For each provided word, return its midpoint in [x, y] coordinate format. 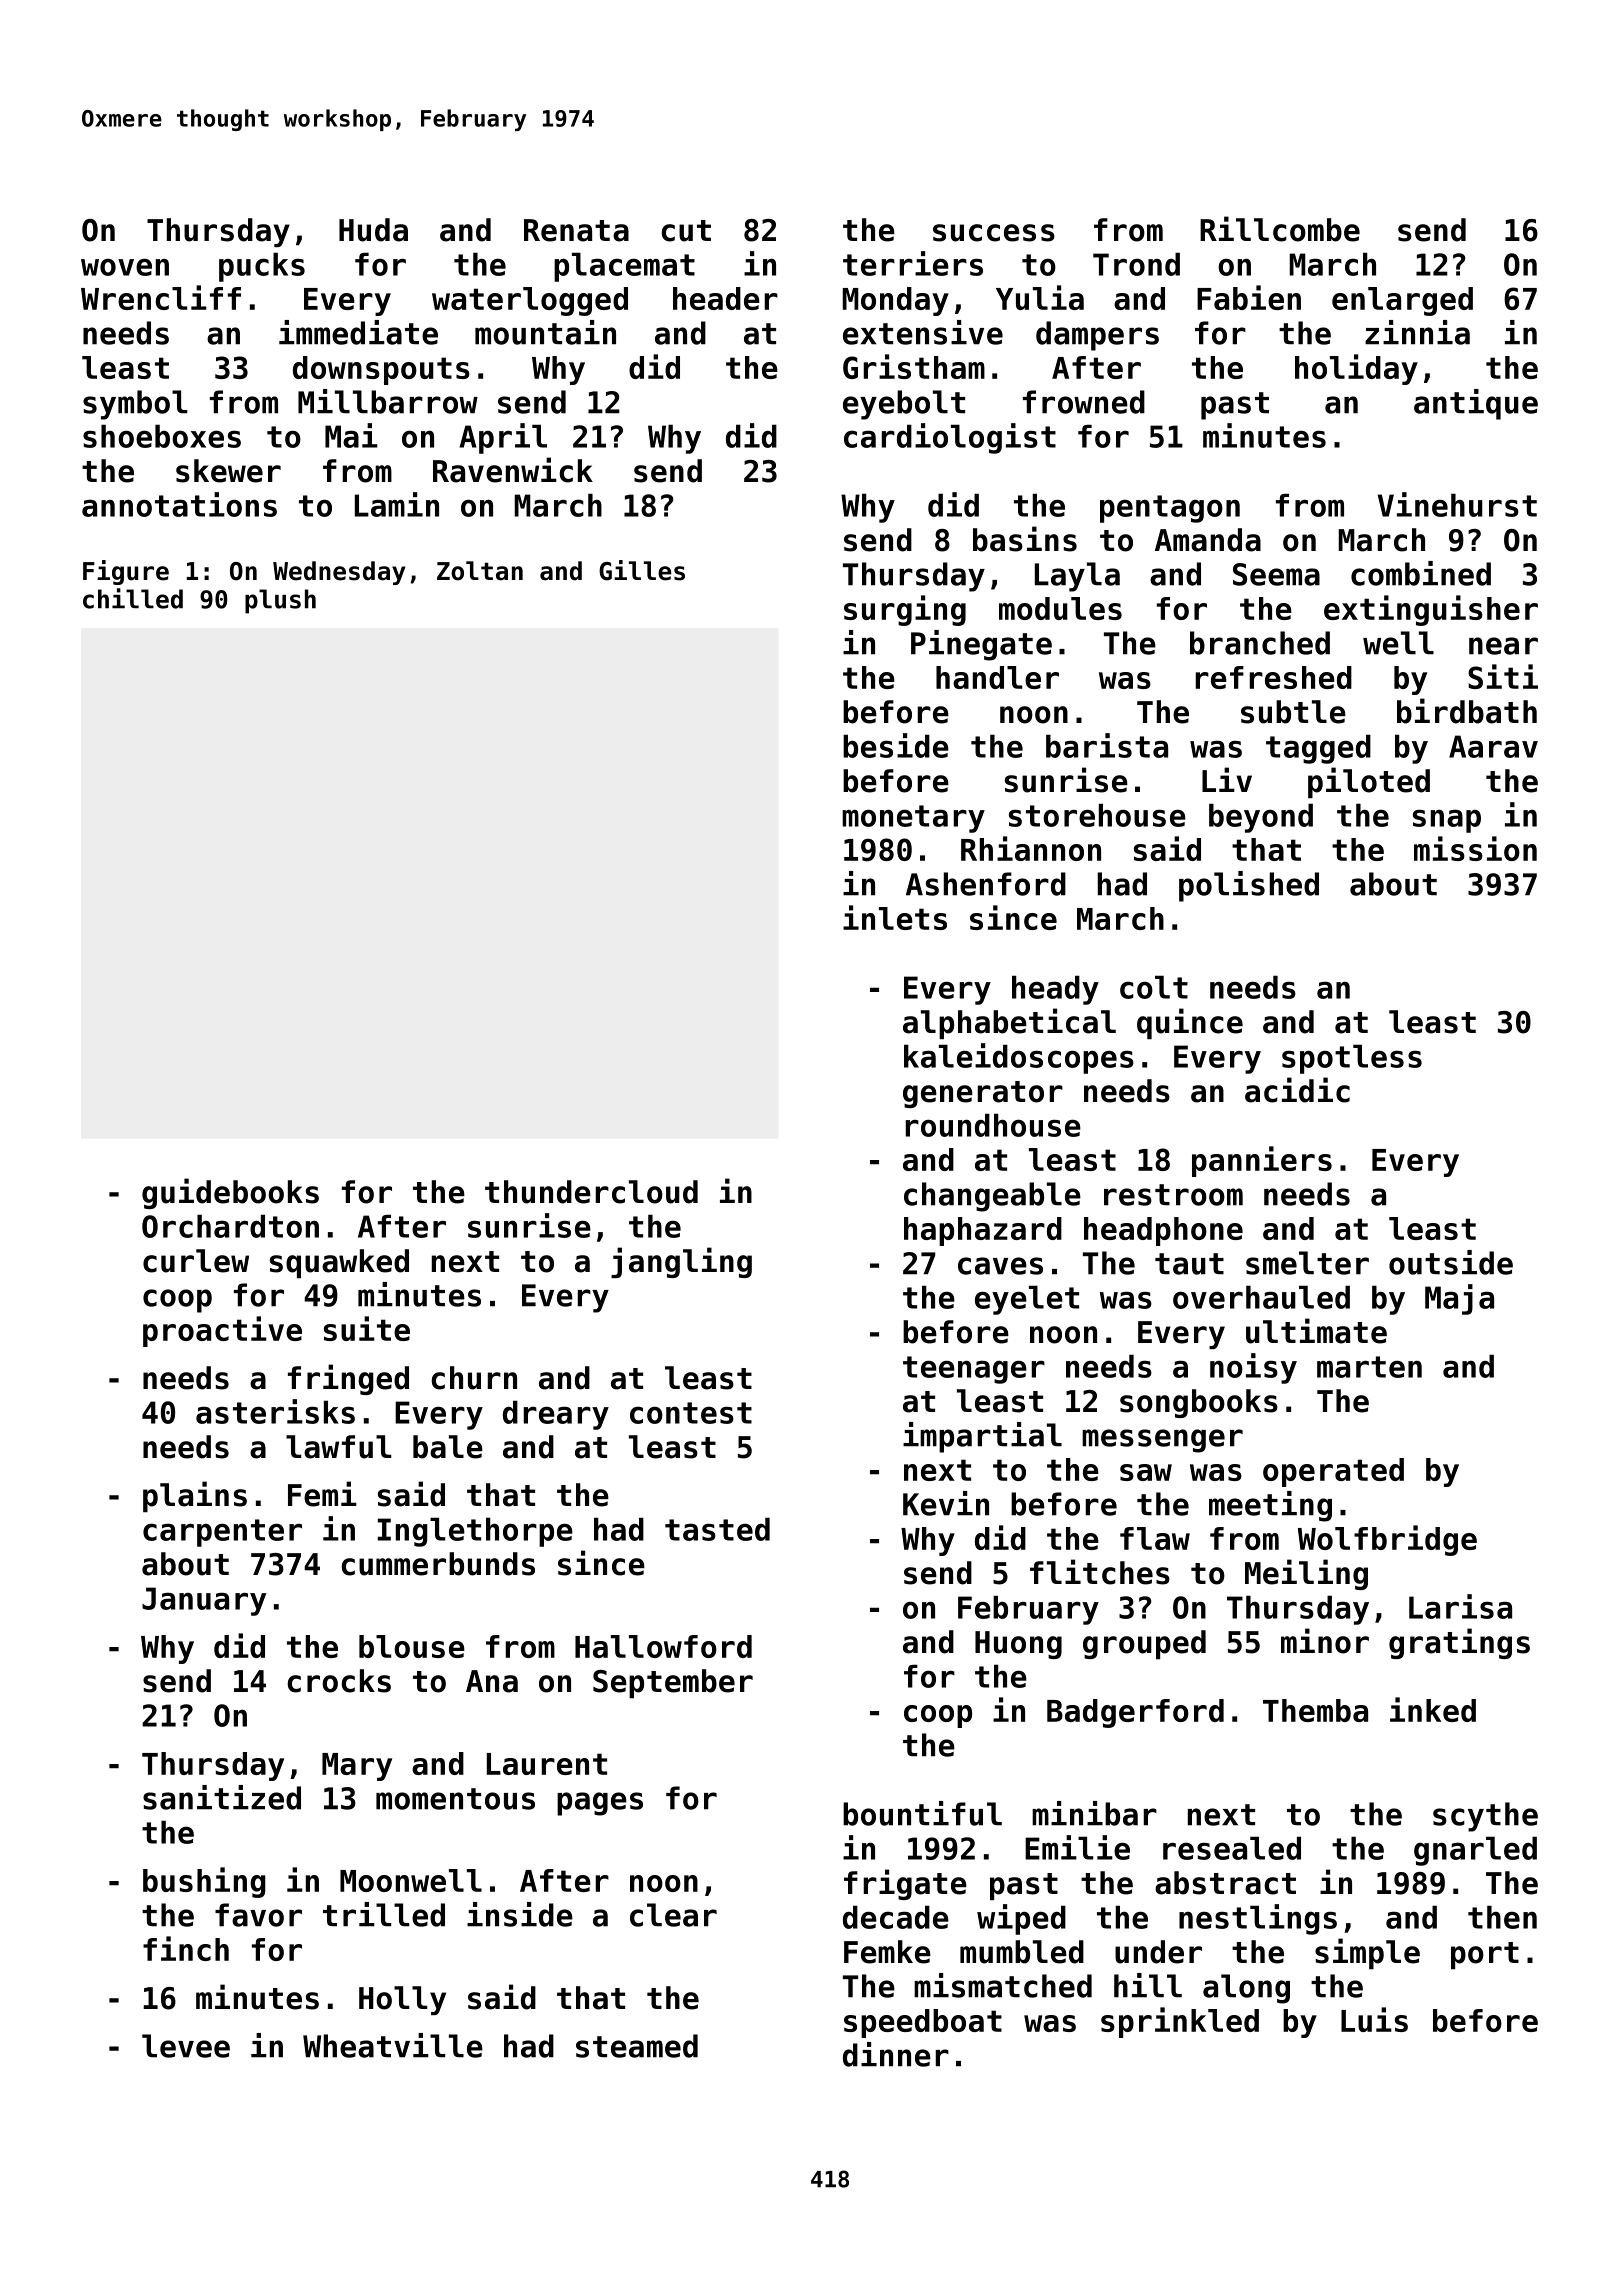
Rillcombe [1280, 229]
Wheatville [393, 2045]
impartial [982, 1437]
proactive [222, 1331]
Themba [1315, 1710]
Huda [373, 230]
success [994, 233]
